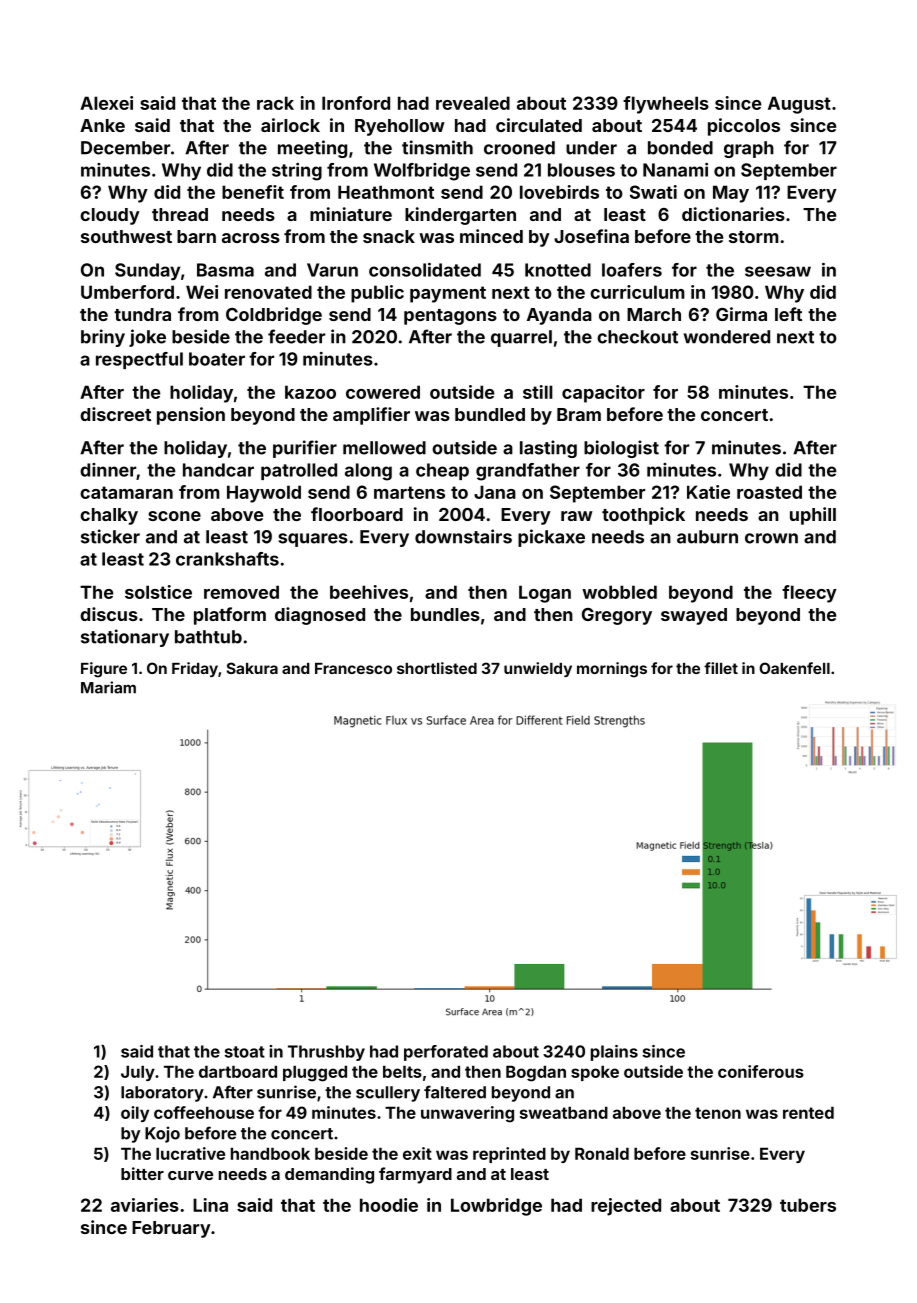 This image has width=917, height=1303. What do you see at coordinates (761, 1071) in the image?
I see `coniferous` at bounding box center [761, 1071].
